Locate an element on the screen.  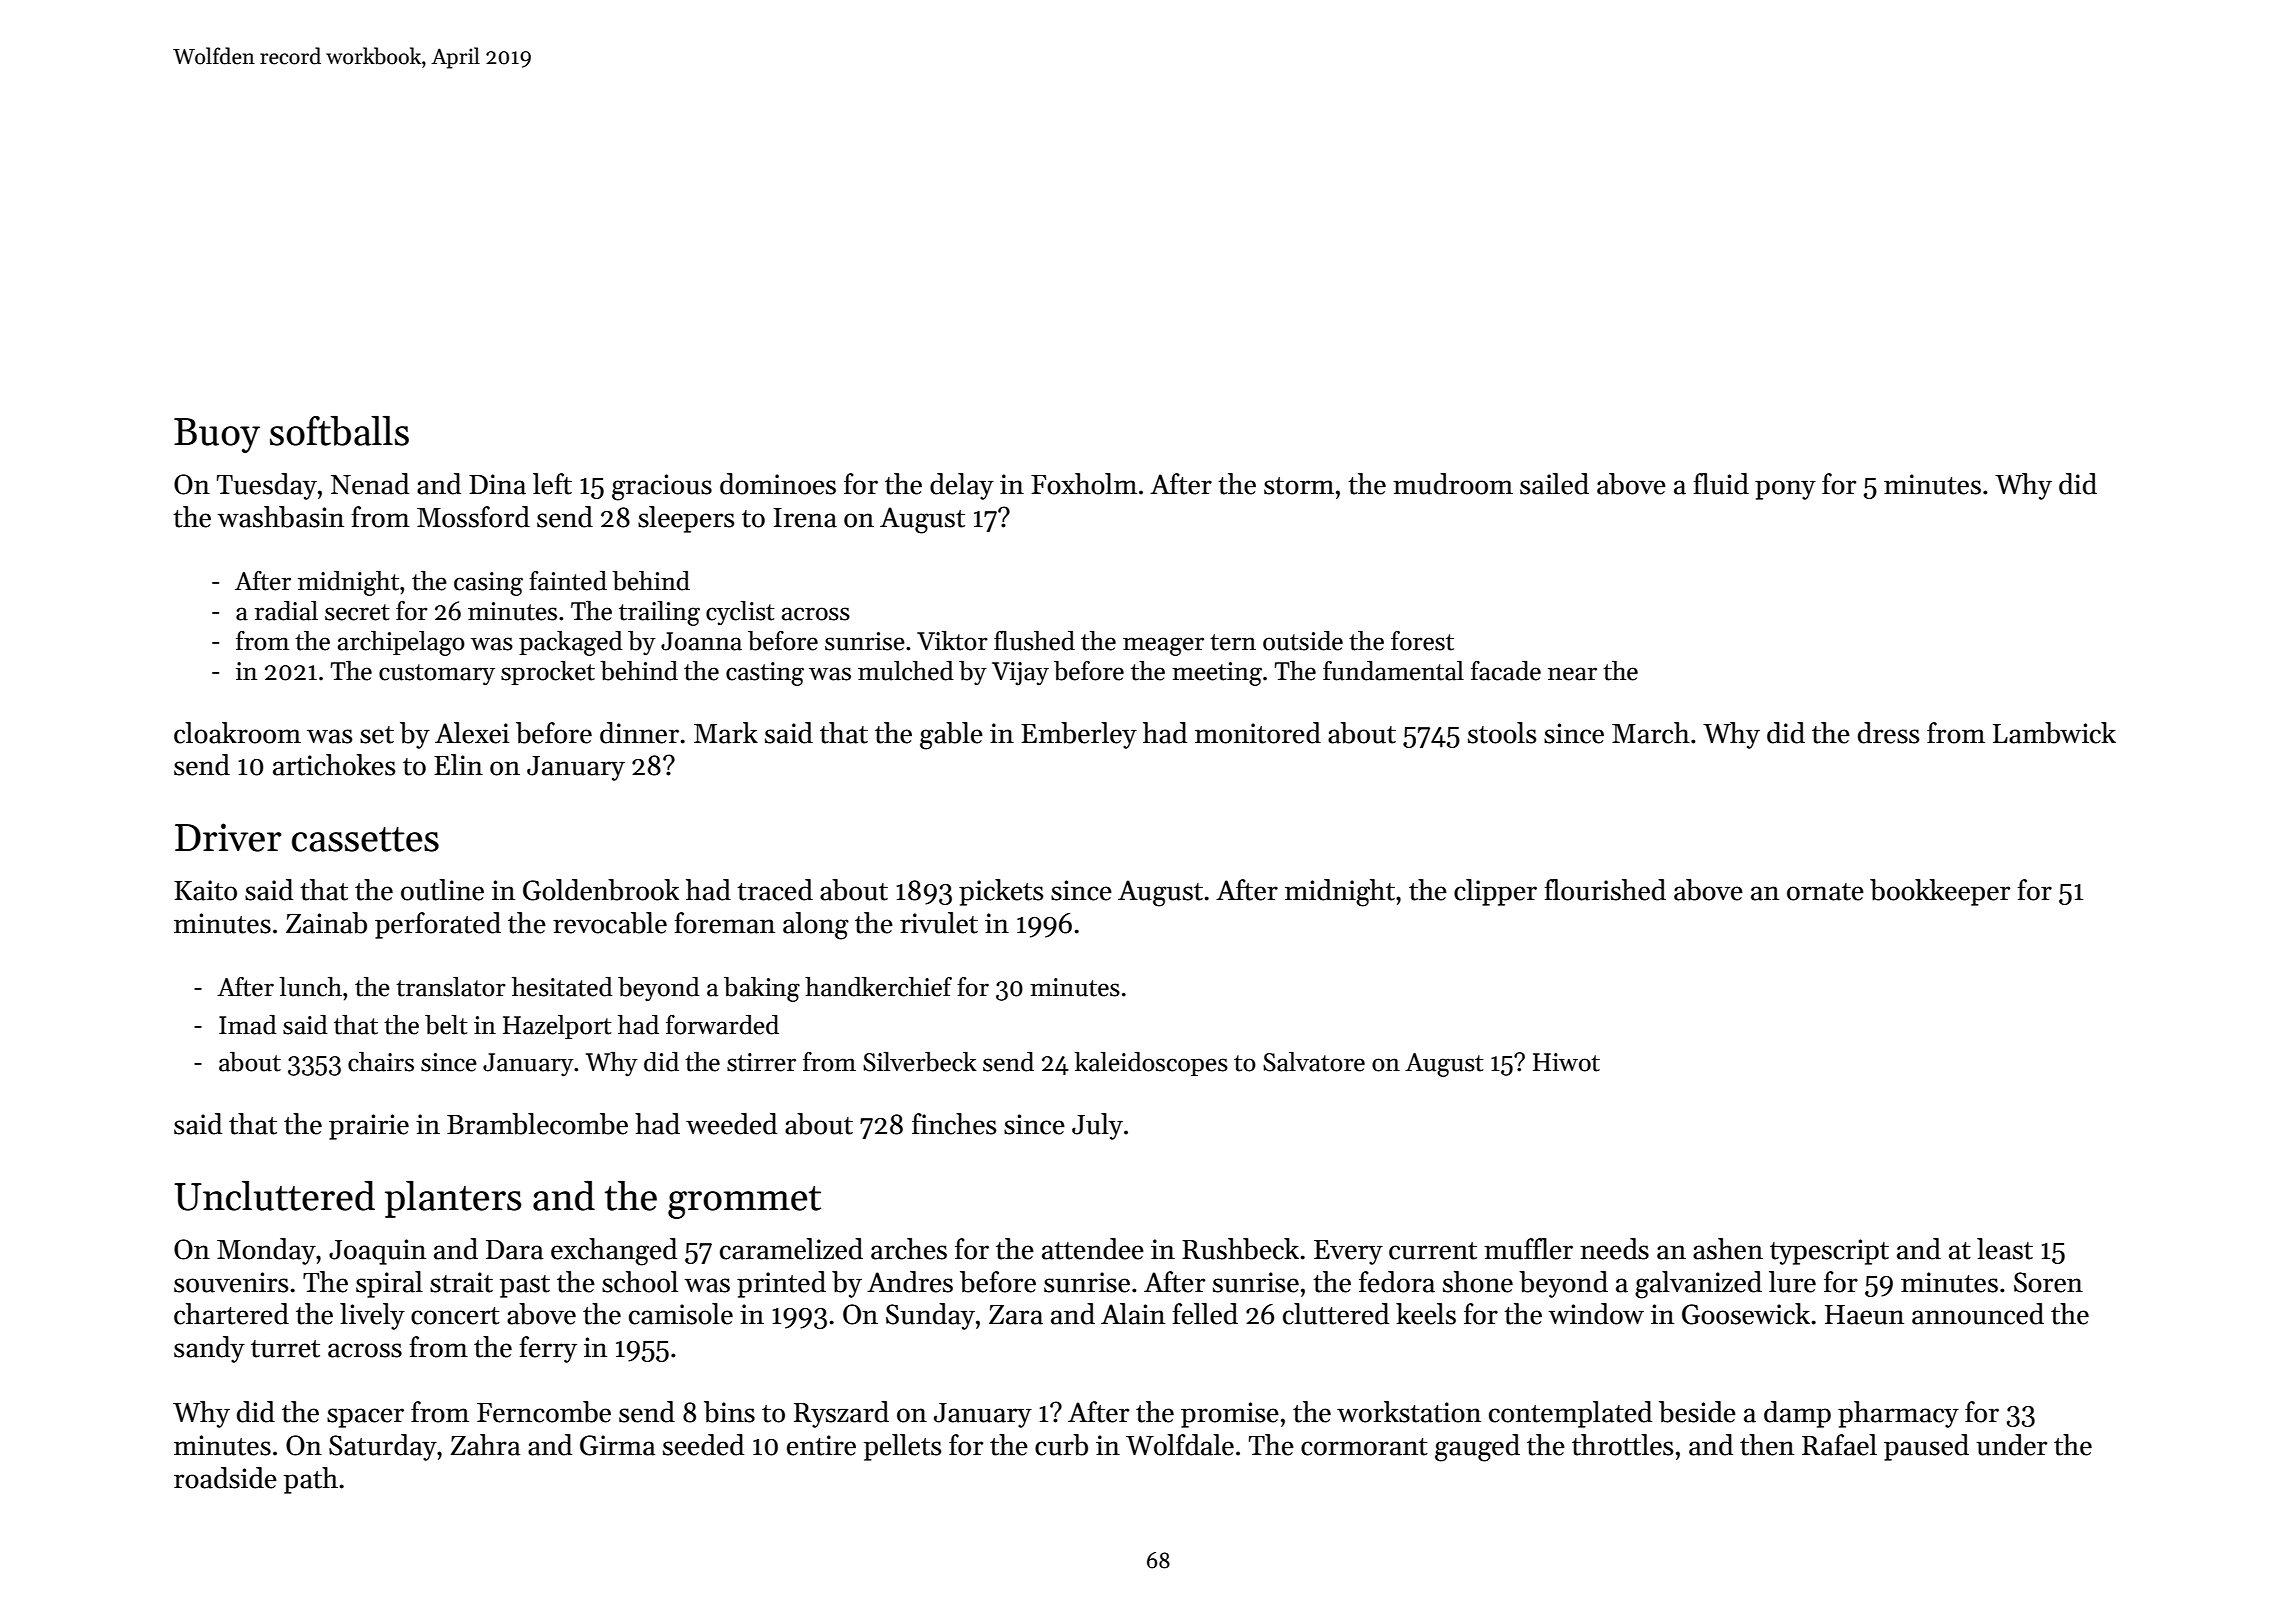
school is located at coordinates (640, 1282).
